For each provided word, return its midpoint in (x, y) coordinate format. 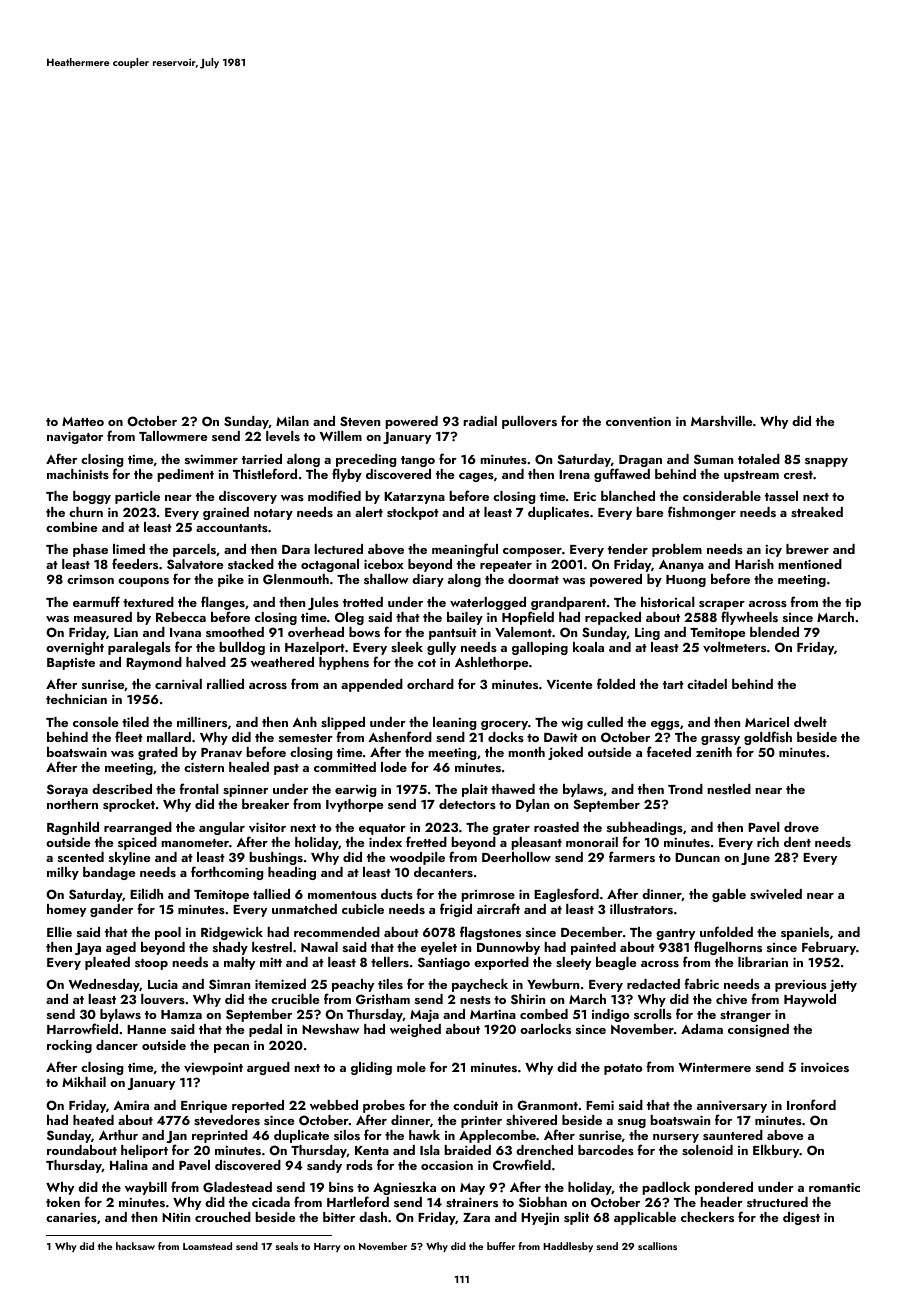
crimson (90, 579)
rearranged (138, 828)
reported (258, 1106)
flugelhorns (728, 948)
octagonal (330, 565)
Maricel (767, 722)
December (592, 932)
